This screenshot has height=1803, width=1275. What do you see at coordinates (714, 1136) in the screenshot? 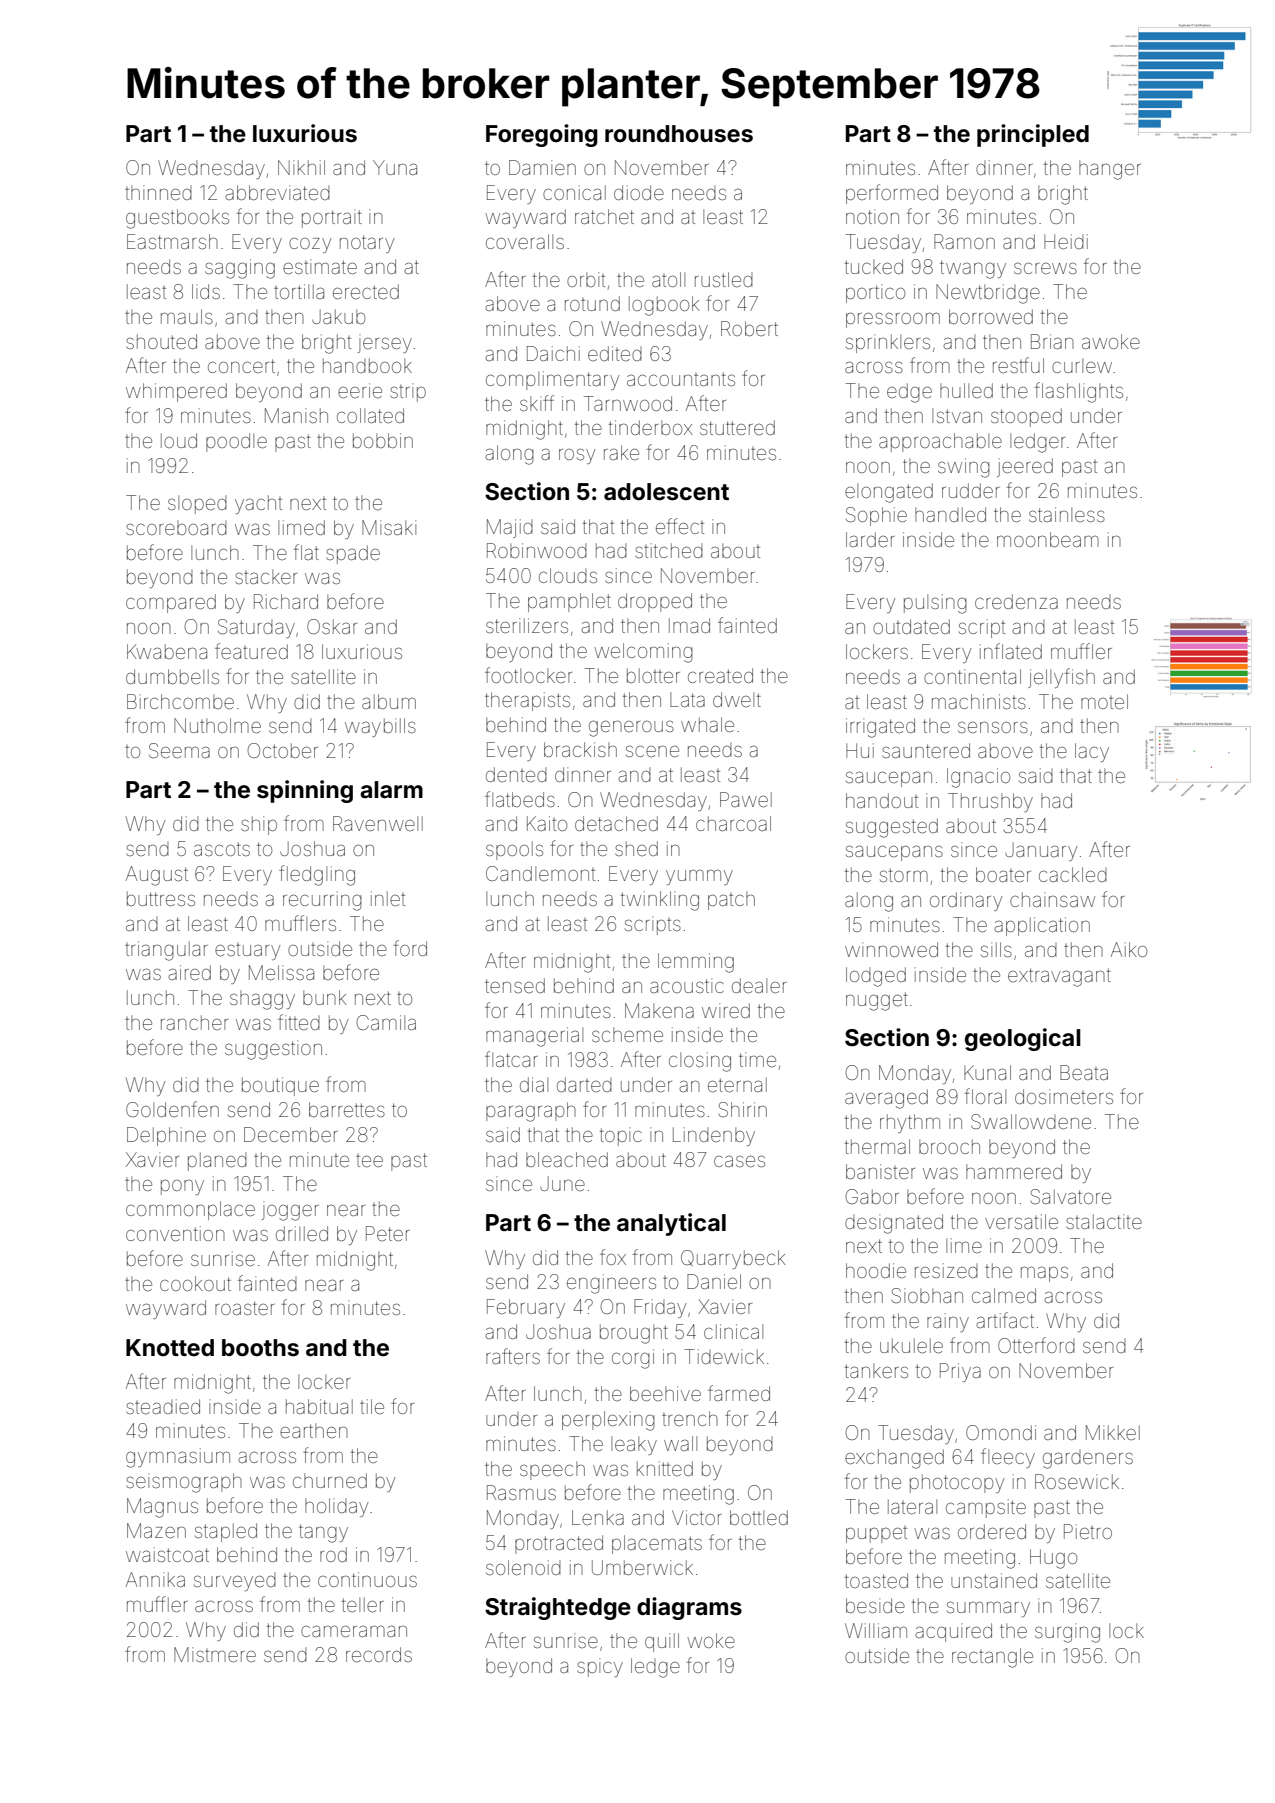
I see `Lindenby` at bounding box center [714, 1136].
